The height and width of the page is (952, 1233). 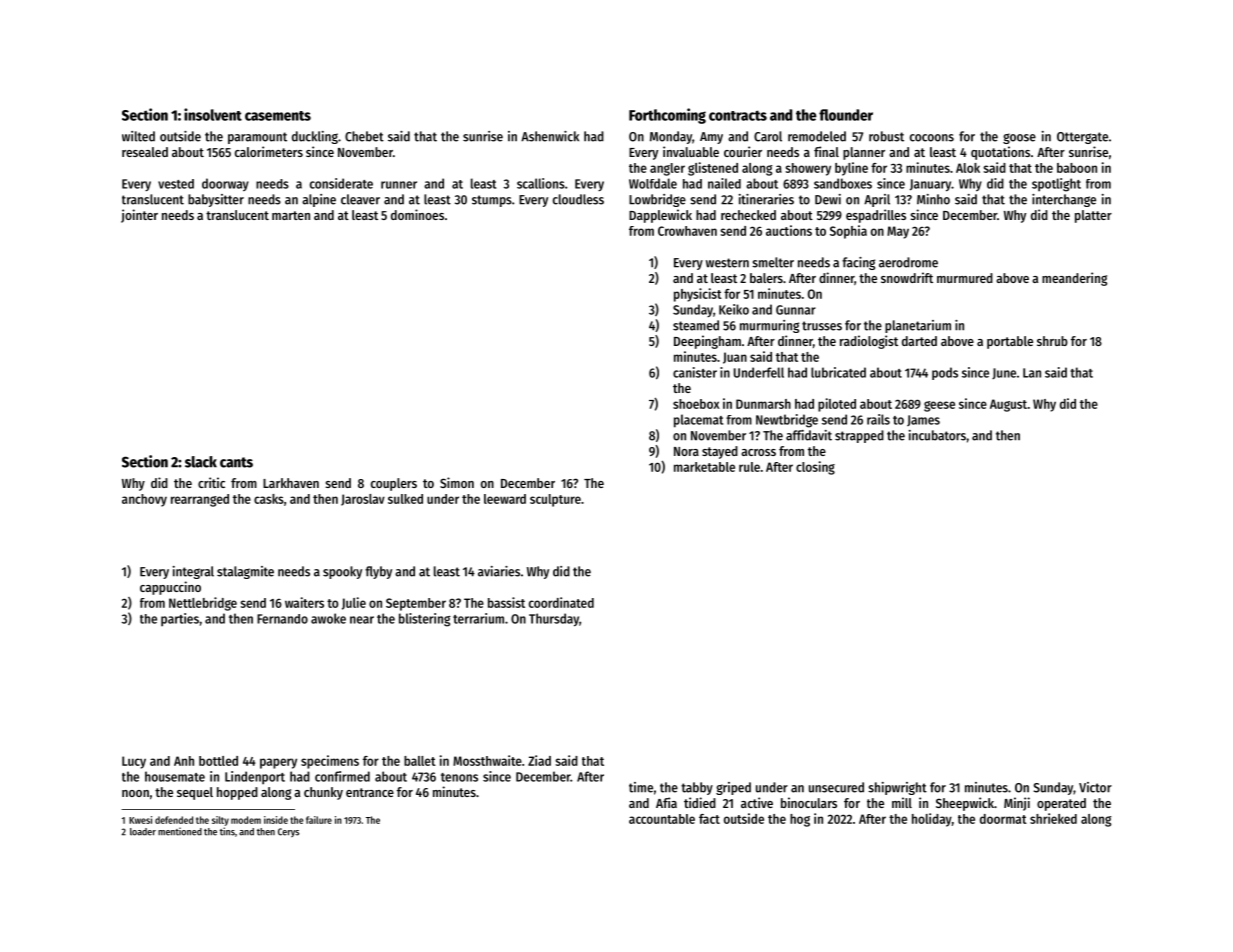 I want to click on coordinated, so click(x=561, y=602).
